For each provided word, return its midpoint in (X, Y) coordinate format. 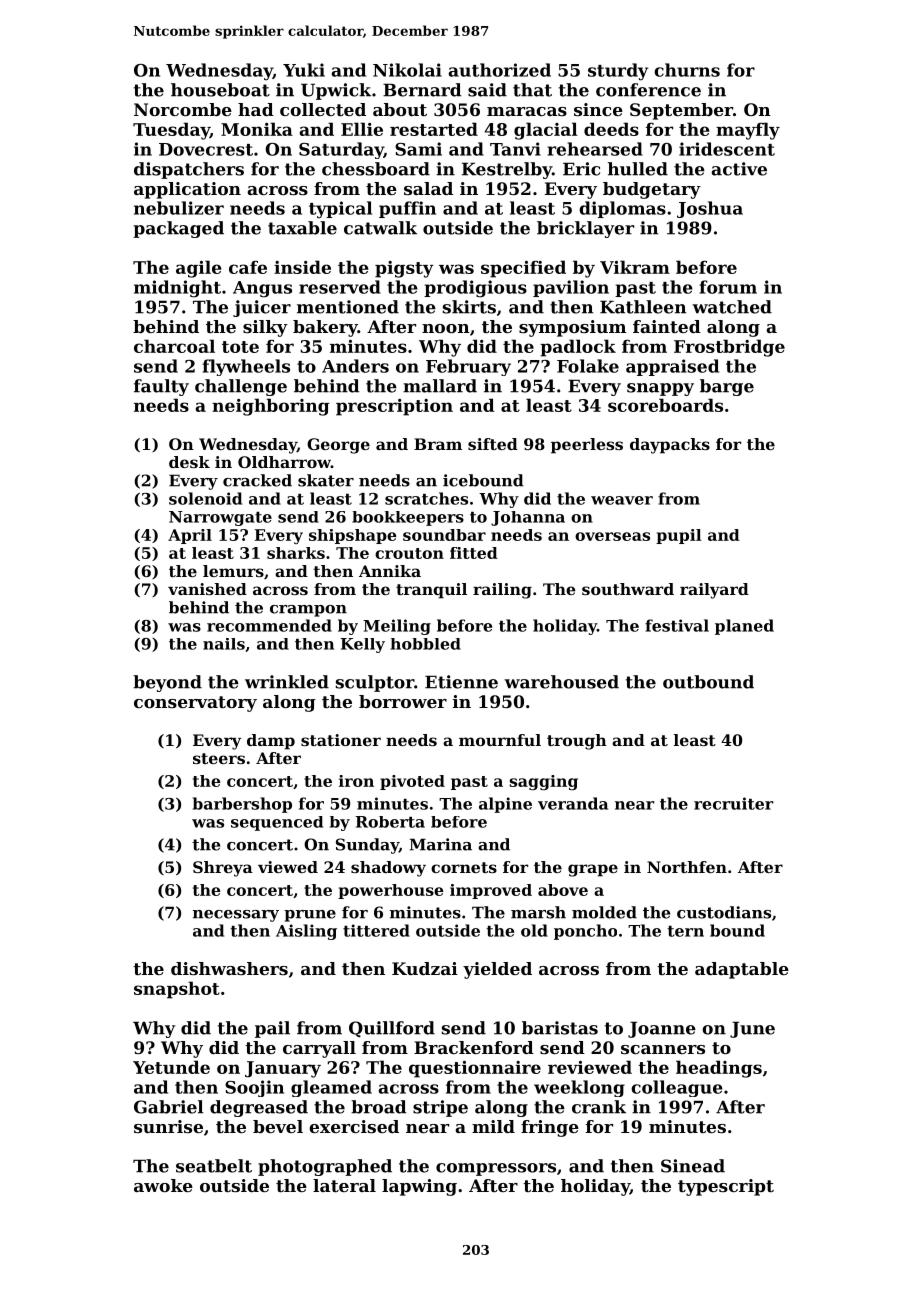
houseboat (220, 90)
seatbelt (214, 1166)
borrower (403, 701)
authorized (499, 70)
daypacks (670, 446)
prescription (394, 407)
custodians (724, 912)
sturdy (618, 72)
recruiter (733, 803)
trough (577, 742)
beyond (167, 683)
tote (240, 347)
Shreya (223, 869)
